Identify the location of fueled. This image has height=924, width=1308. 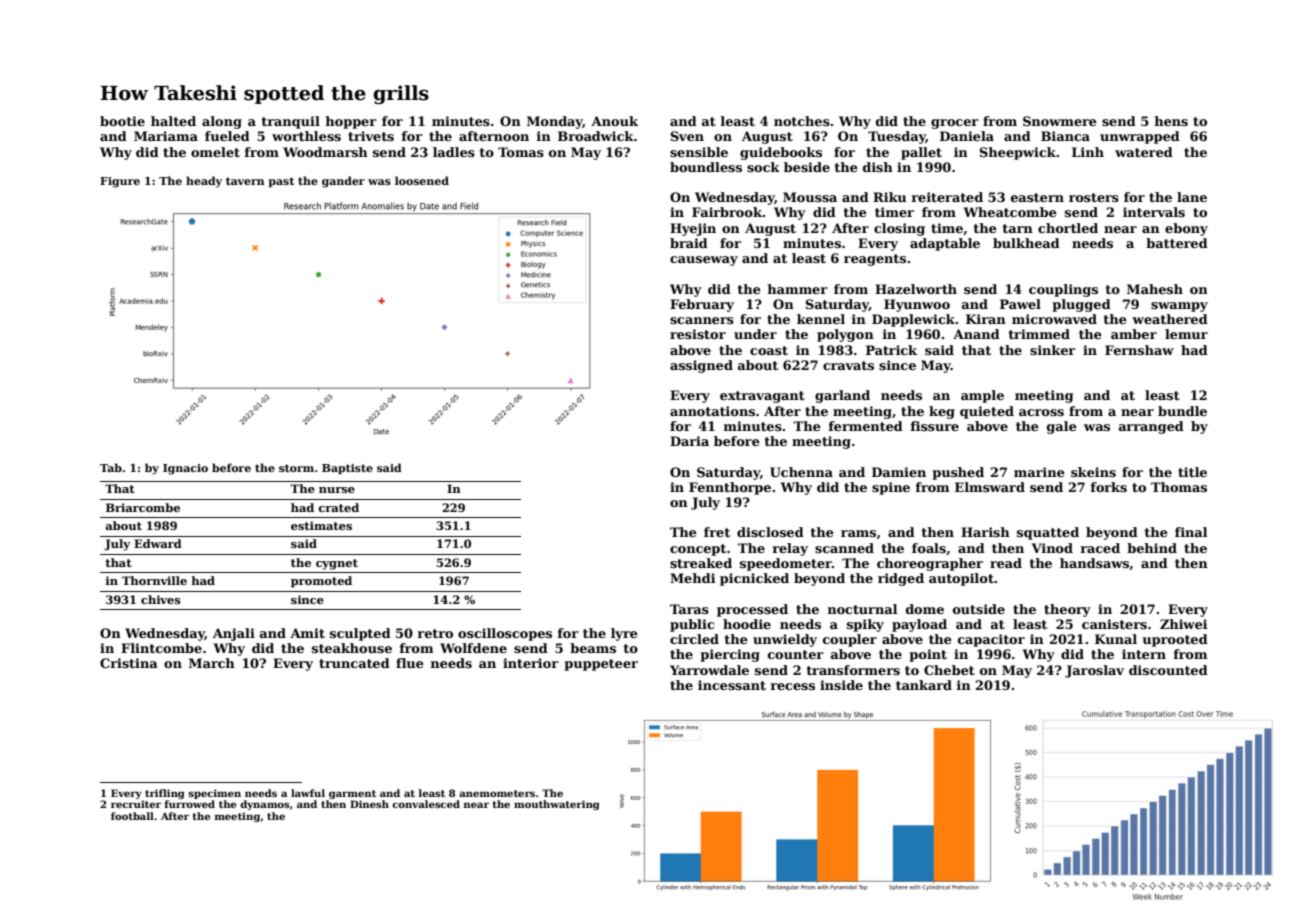
(227, 136).
